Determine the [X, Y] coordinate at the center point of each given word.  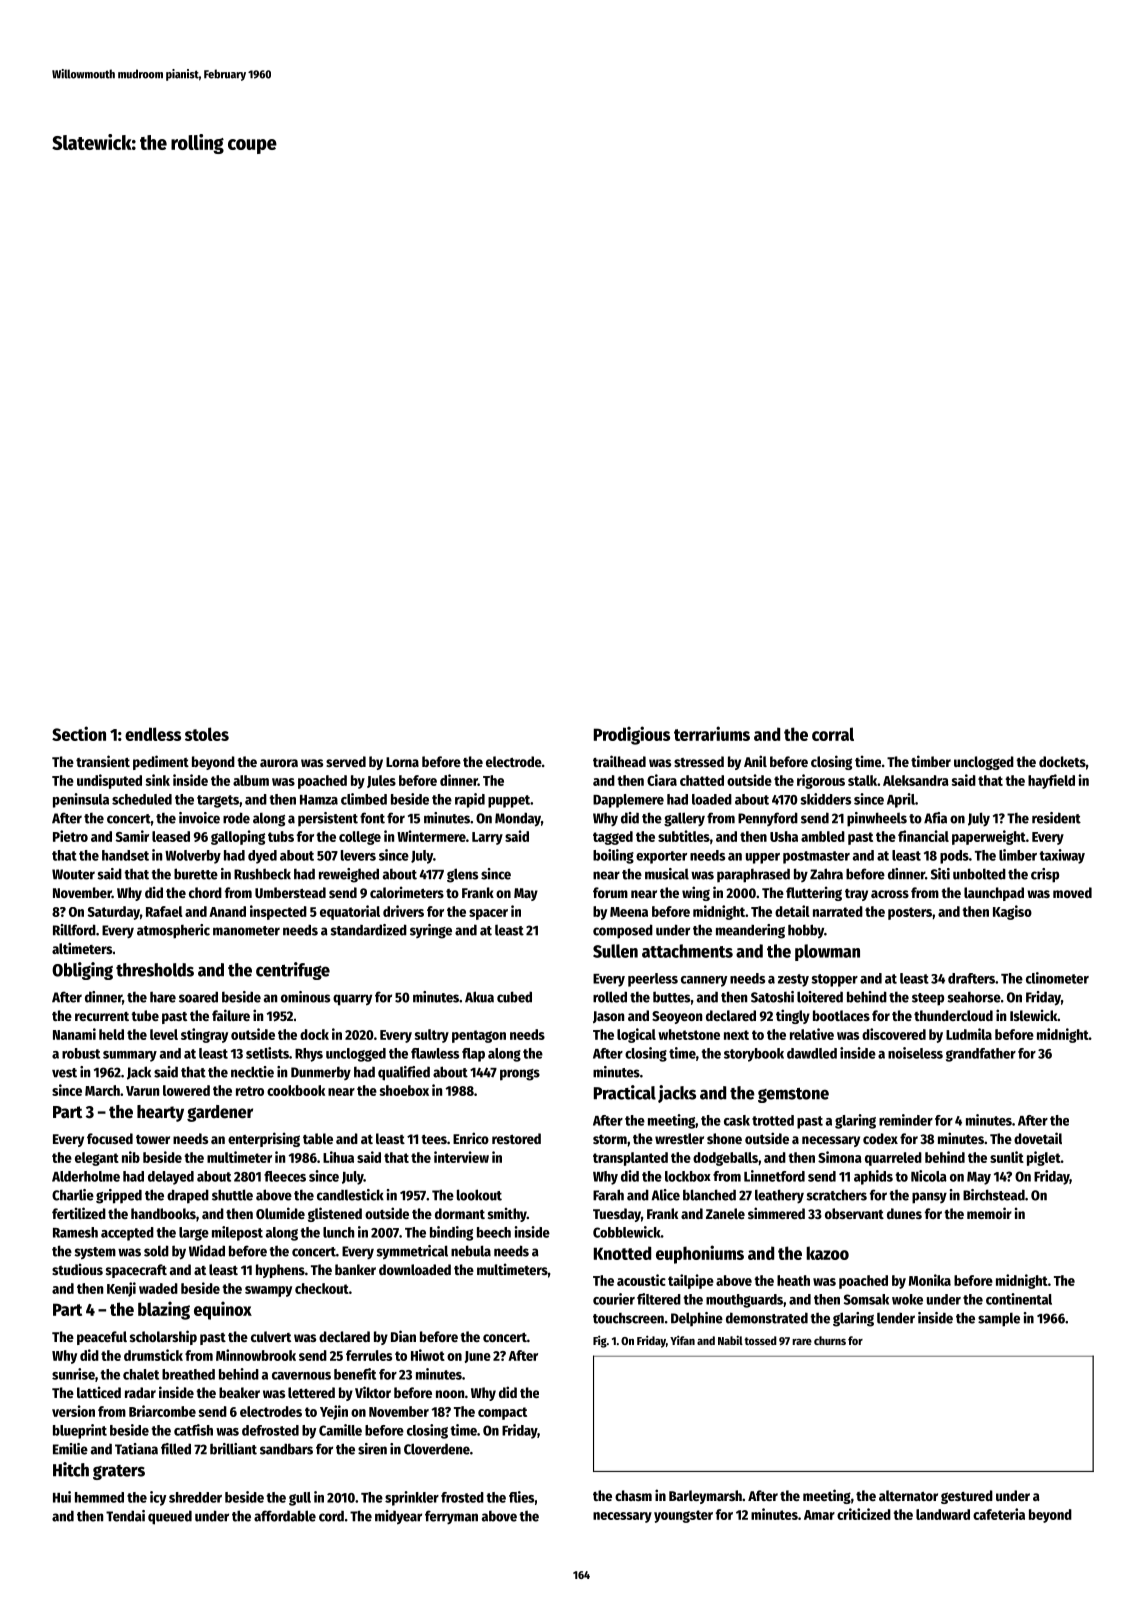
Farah [608, 1195]
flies [521, 1497]
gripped [119, 1196]
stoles [207, 734]
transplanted [630, 1159]
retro [250, 1091]
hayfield [1051, 781]
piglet [1044, 1158]
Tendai [125, 1516]
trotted [773, 1120]
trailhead [619, 761]
